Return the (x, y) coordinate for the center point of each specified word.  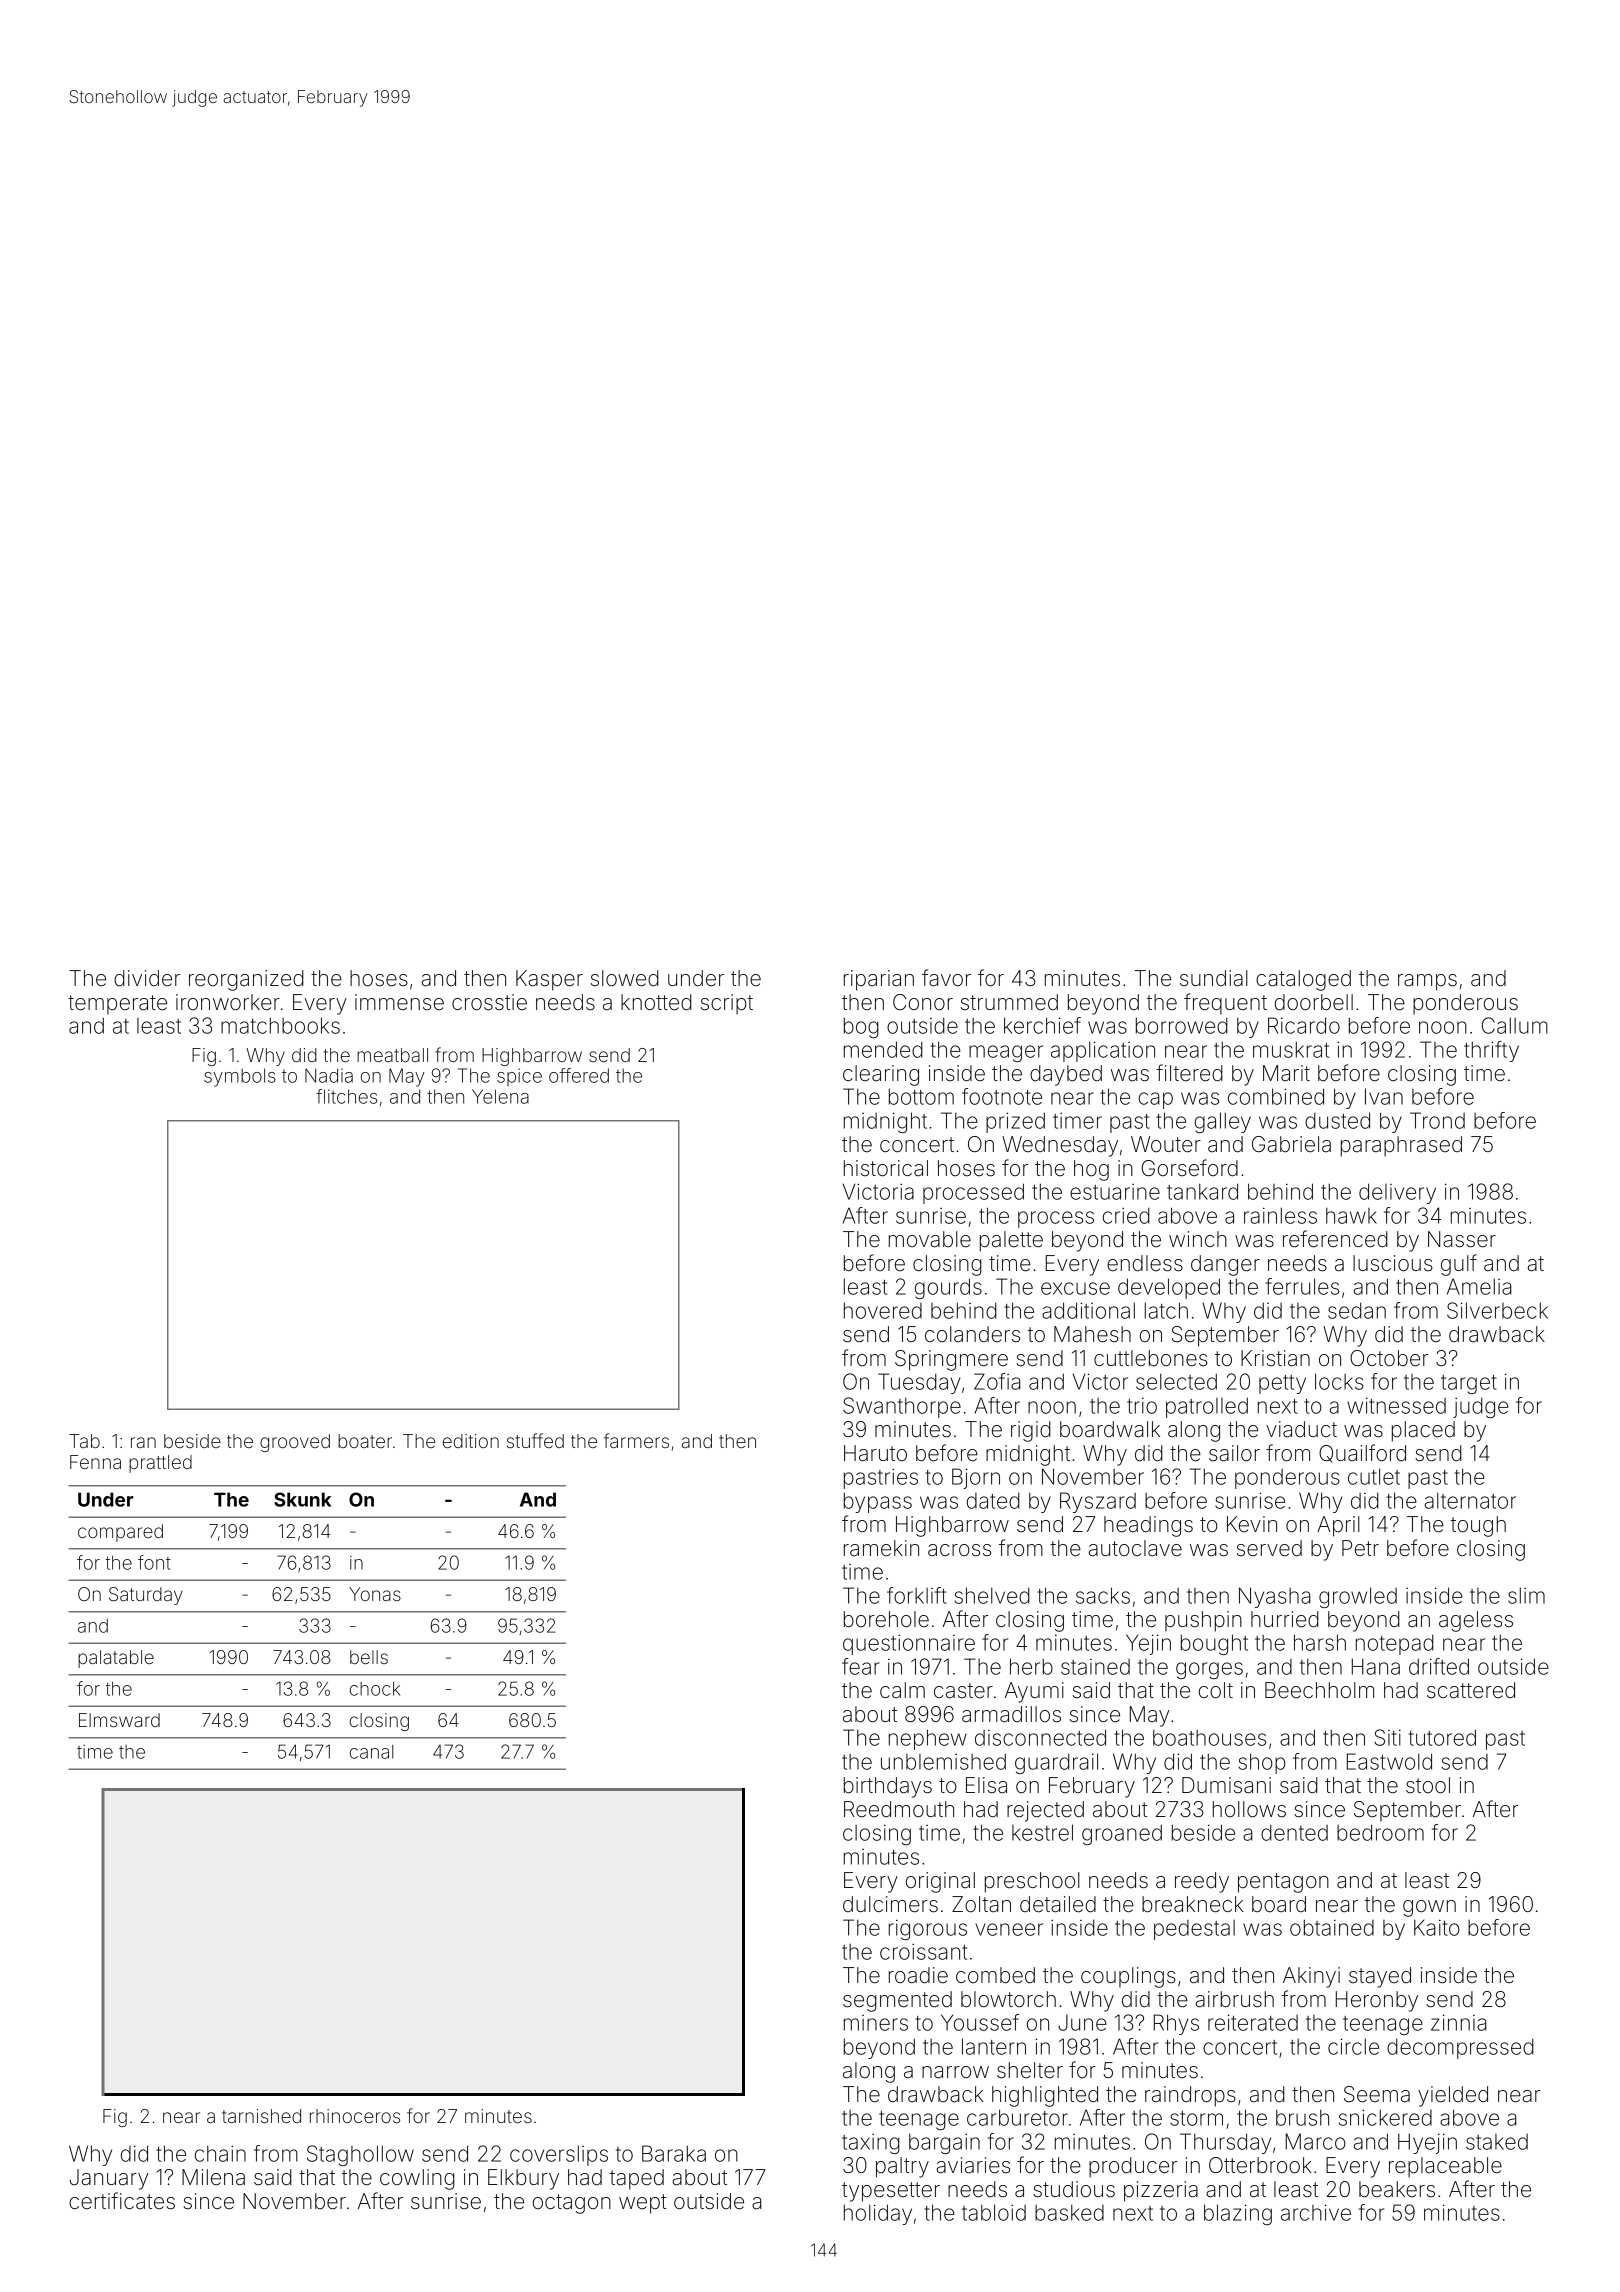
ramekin (881, 1548)
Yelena (500, 1096)
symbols (240, 1077)
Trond (1437, 1120)
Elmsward (119, 1720)
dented (1294, 1832)
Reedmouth (899, 1809)
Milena (213, 2177)
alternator (1470, 1500)
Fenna (95, 1462)
